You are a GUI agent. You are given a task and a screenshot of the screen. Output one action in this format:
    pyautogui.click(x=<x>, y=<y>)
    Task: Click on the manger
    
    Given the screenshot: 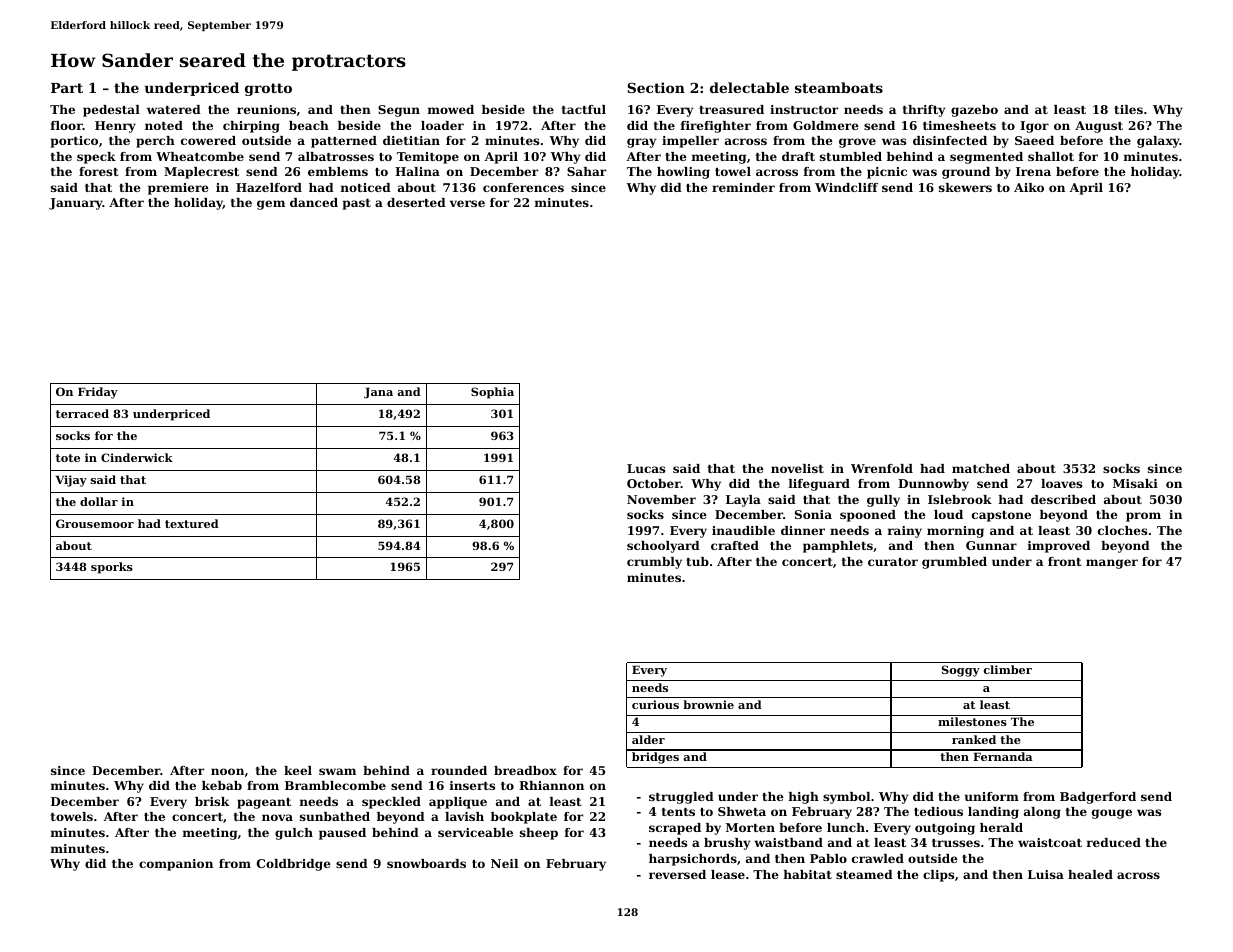 What is the action you would take?
    pyautogui.click(x=1112, y=564)
